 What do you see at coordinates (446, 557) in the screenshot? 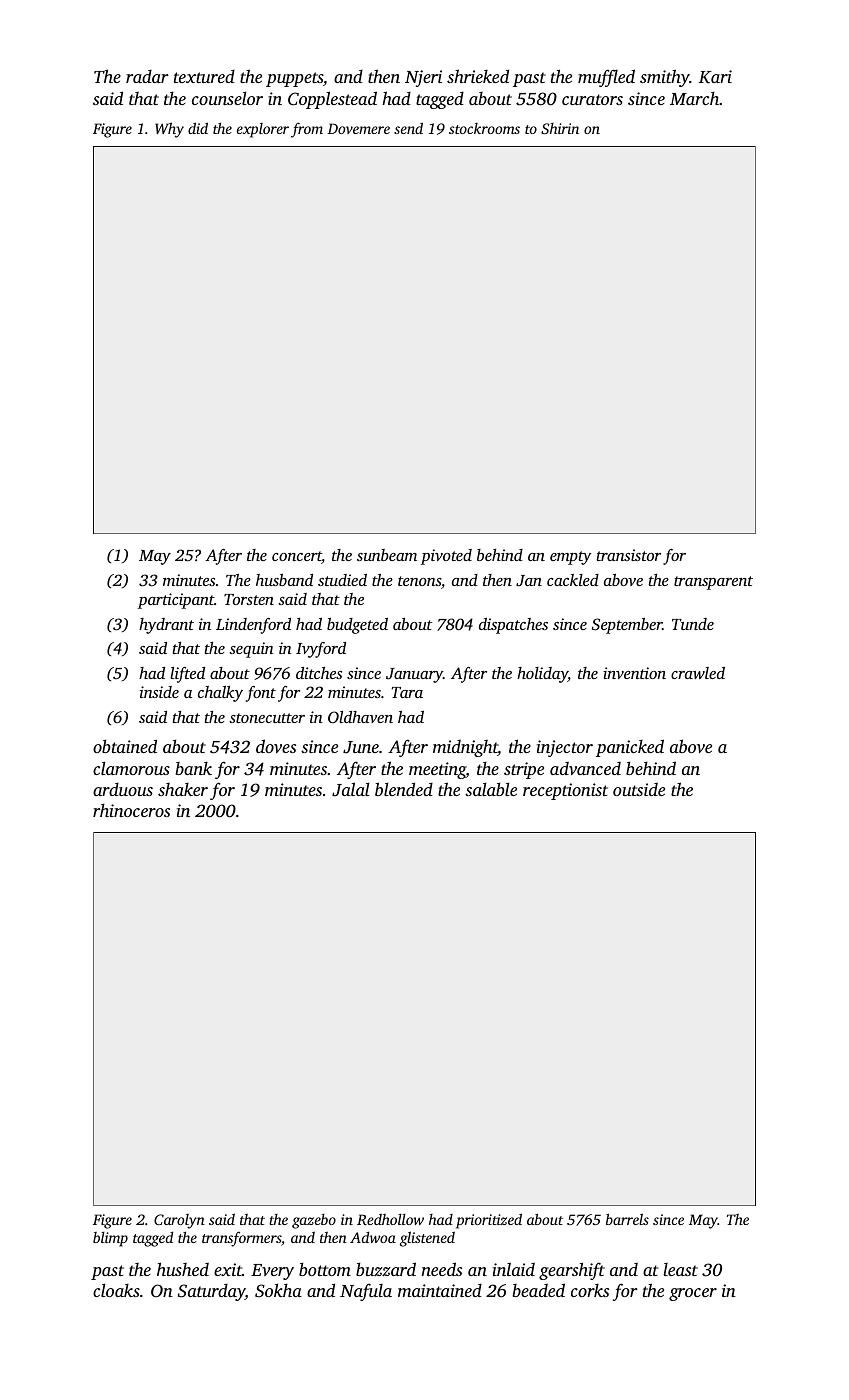
I see `pivoted` at bounding box center [446, 557].
